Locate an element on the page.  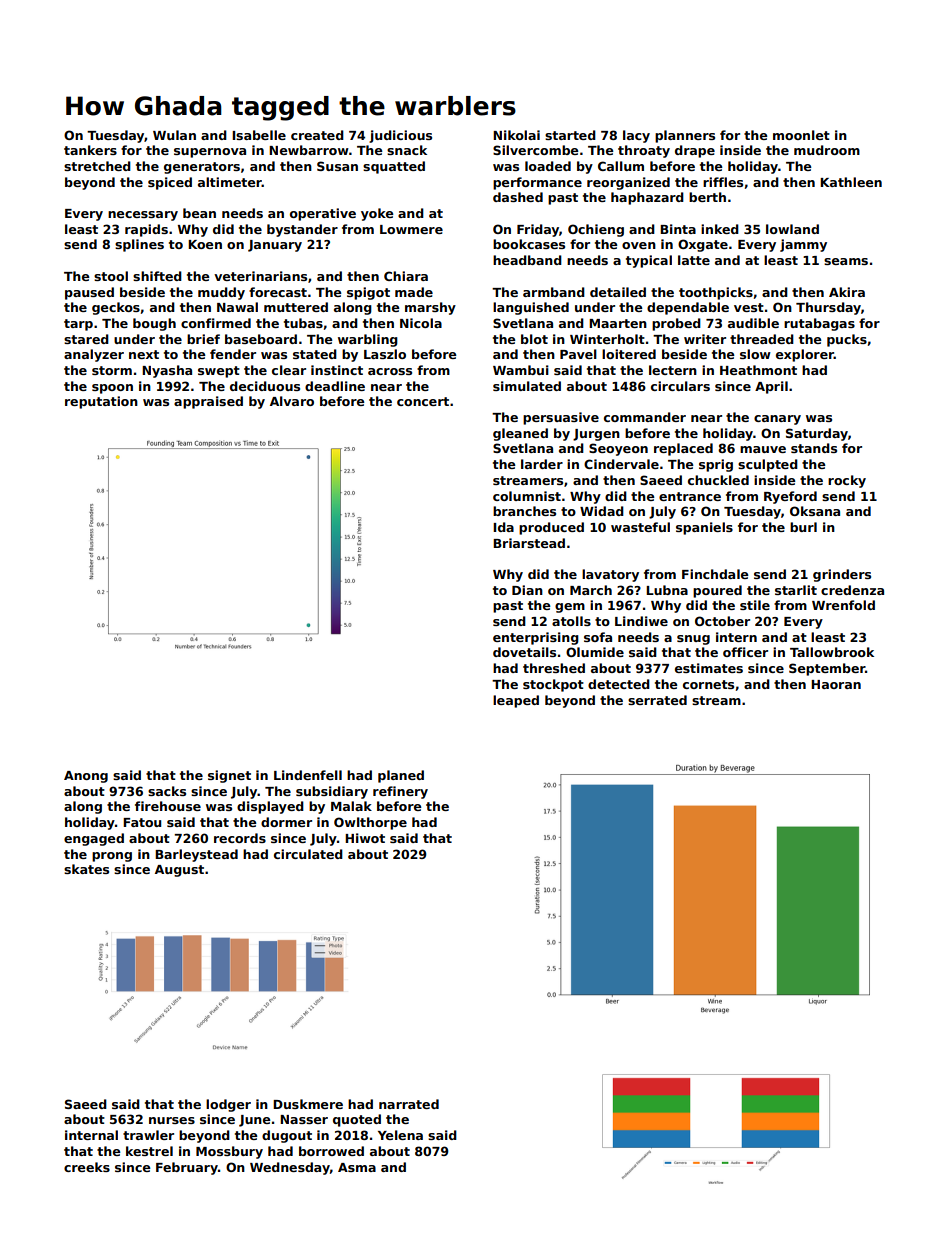
Dian is located at coordinates (527, 590).
